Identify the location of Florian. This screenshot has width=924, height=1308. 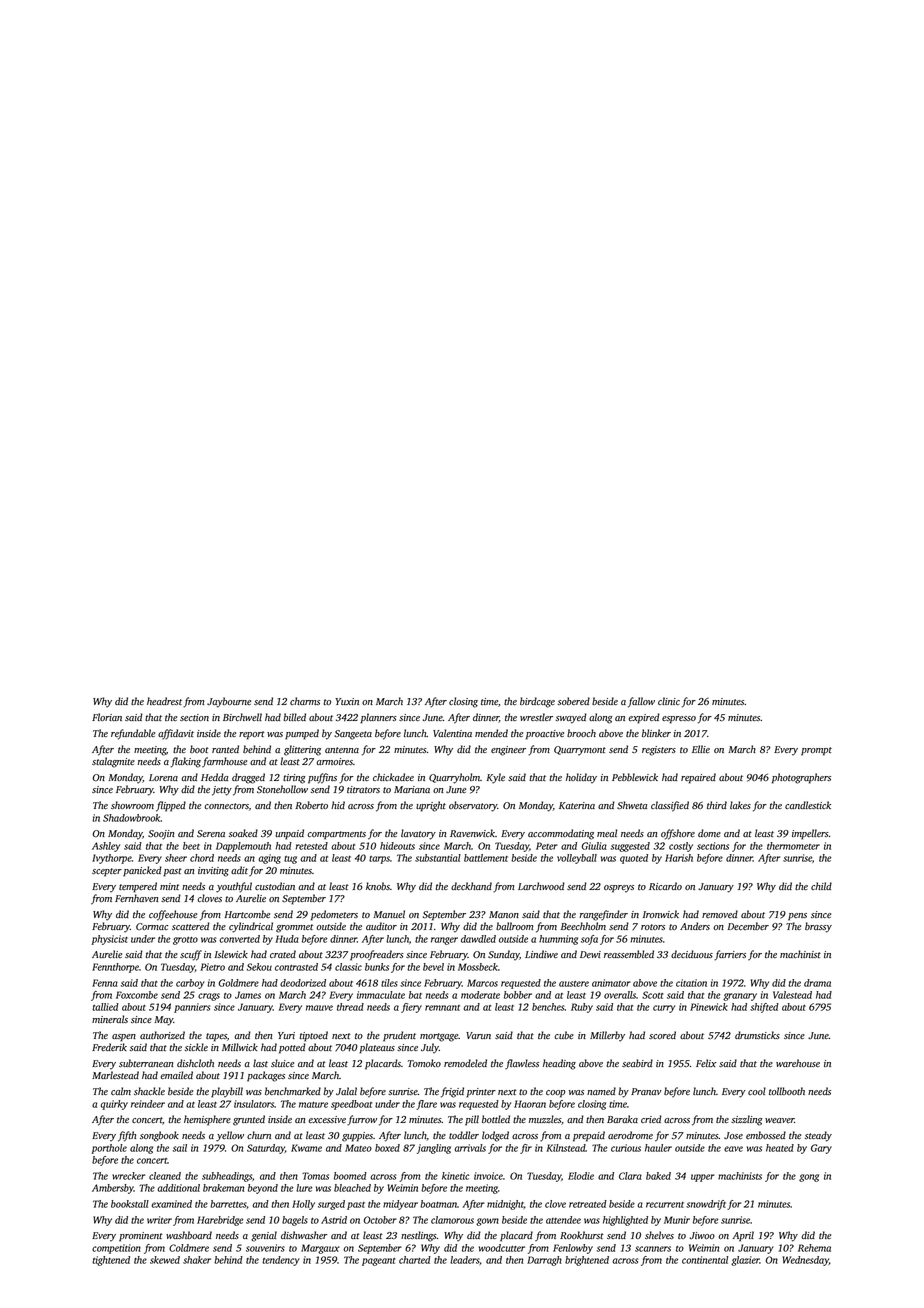
(107, 717).
